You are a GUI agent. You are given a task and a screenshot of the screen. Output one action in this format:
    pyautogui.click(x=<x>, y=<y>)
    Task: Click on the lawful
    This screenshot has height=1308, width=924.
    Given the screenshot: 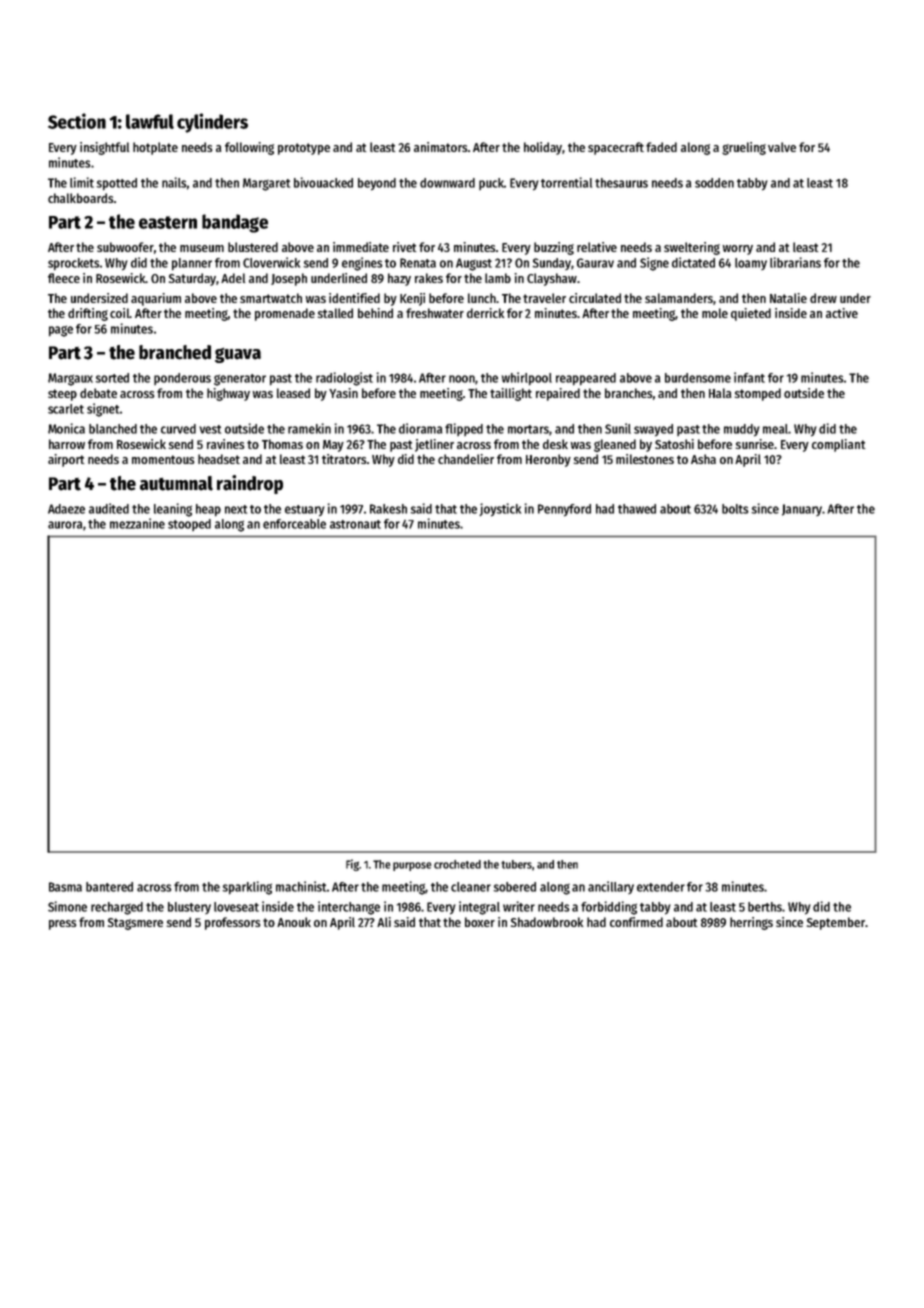 What is the action you would take?
    pyautogui.click(x=150, y=121)
